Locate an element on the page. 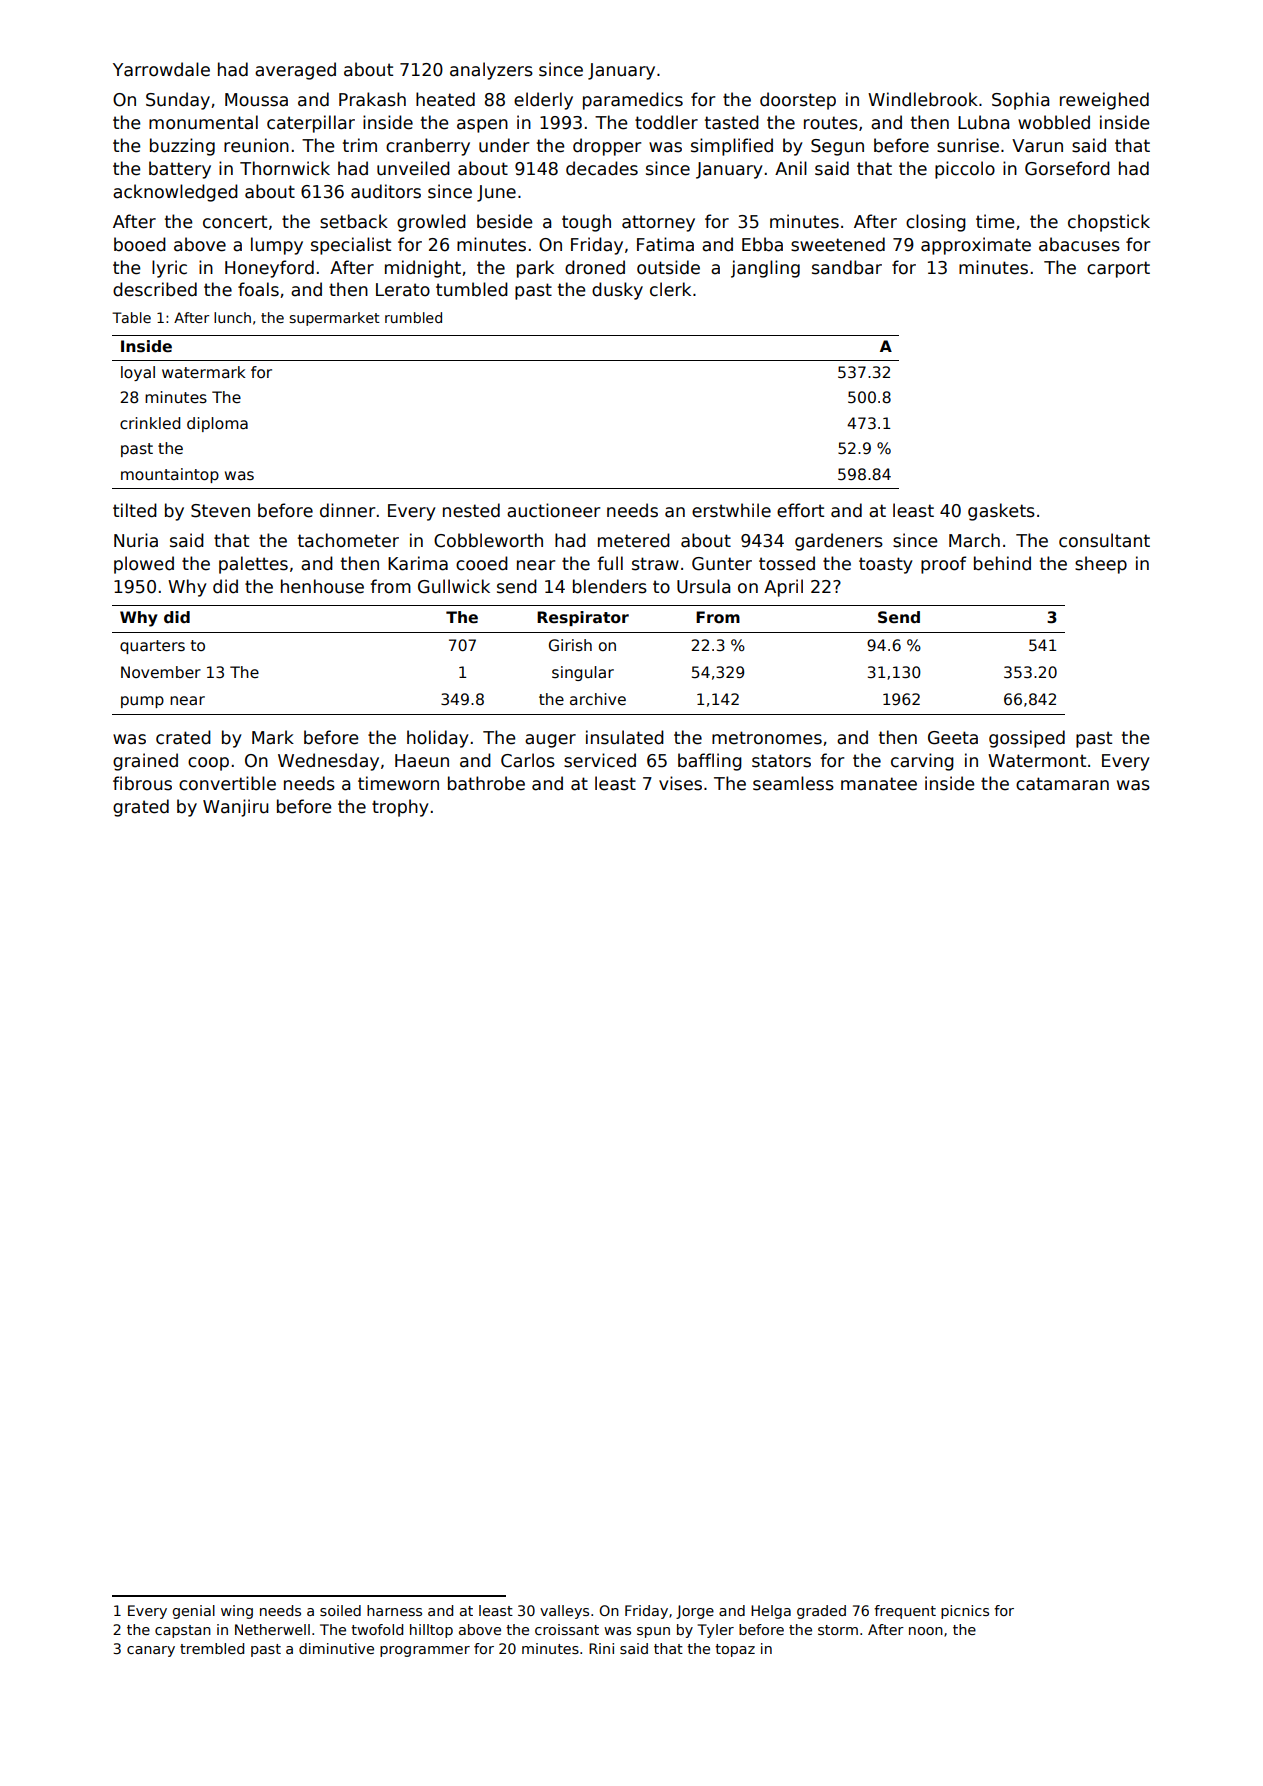 The width and height of the image is (1263, 1786). valleys is located at coordinates (564, 1612).
